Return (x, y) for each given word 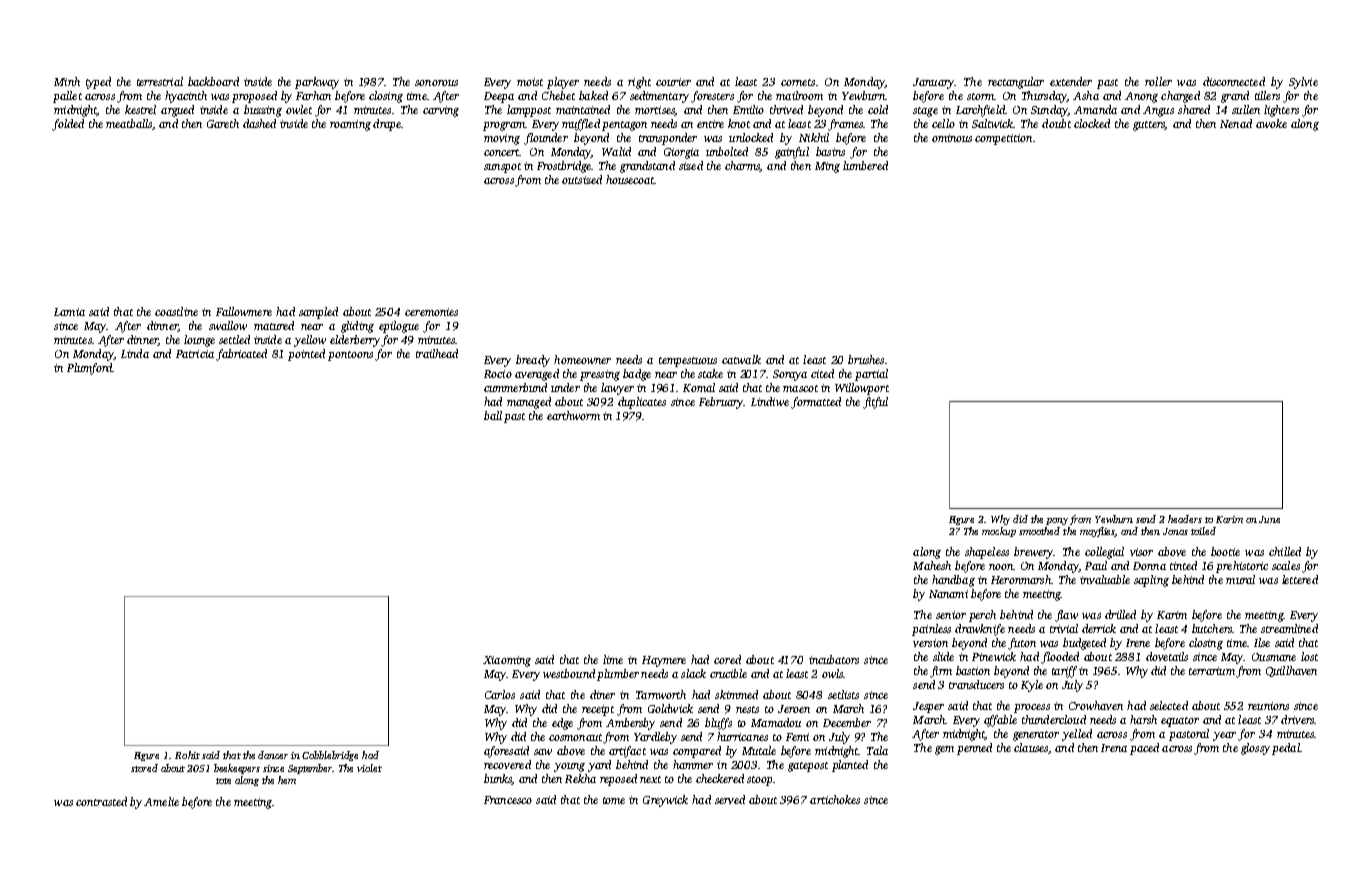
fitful (875, 403)
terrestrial (160, 81)
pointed (306, 355)
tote (223, 781)
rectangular (1016, 83)
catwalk (741, 359)
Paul (1096, 565)
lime (613, 659)
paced (1144, 749)
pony (1057, 521)
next (650, 779)
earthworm (573, 415)
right (639, 83)
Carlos (500, 694)
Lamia (69, 312)
